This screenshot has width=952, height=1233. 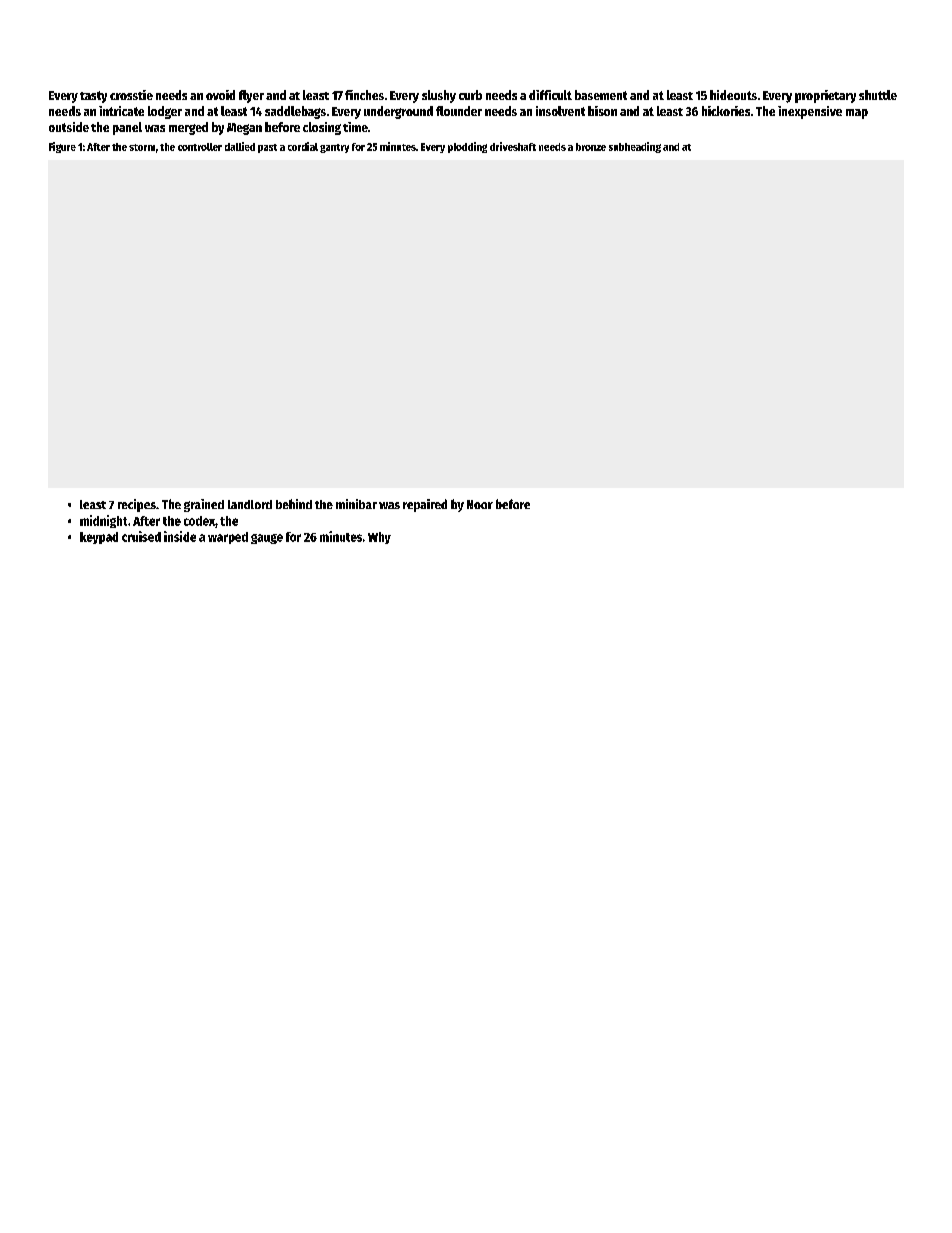 What do you see at coordinates (356, 504) in the screenshot?
I see `minibar` at bounding box center [356, 504].
